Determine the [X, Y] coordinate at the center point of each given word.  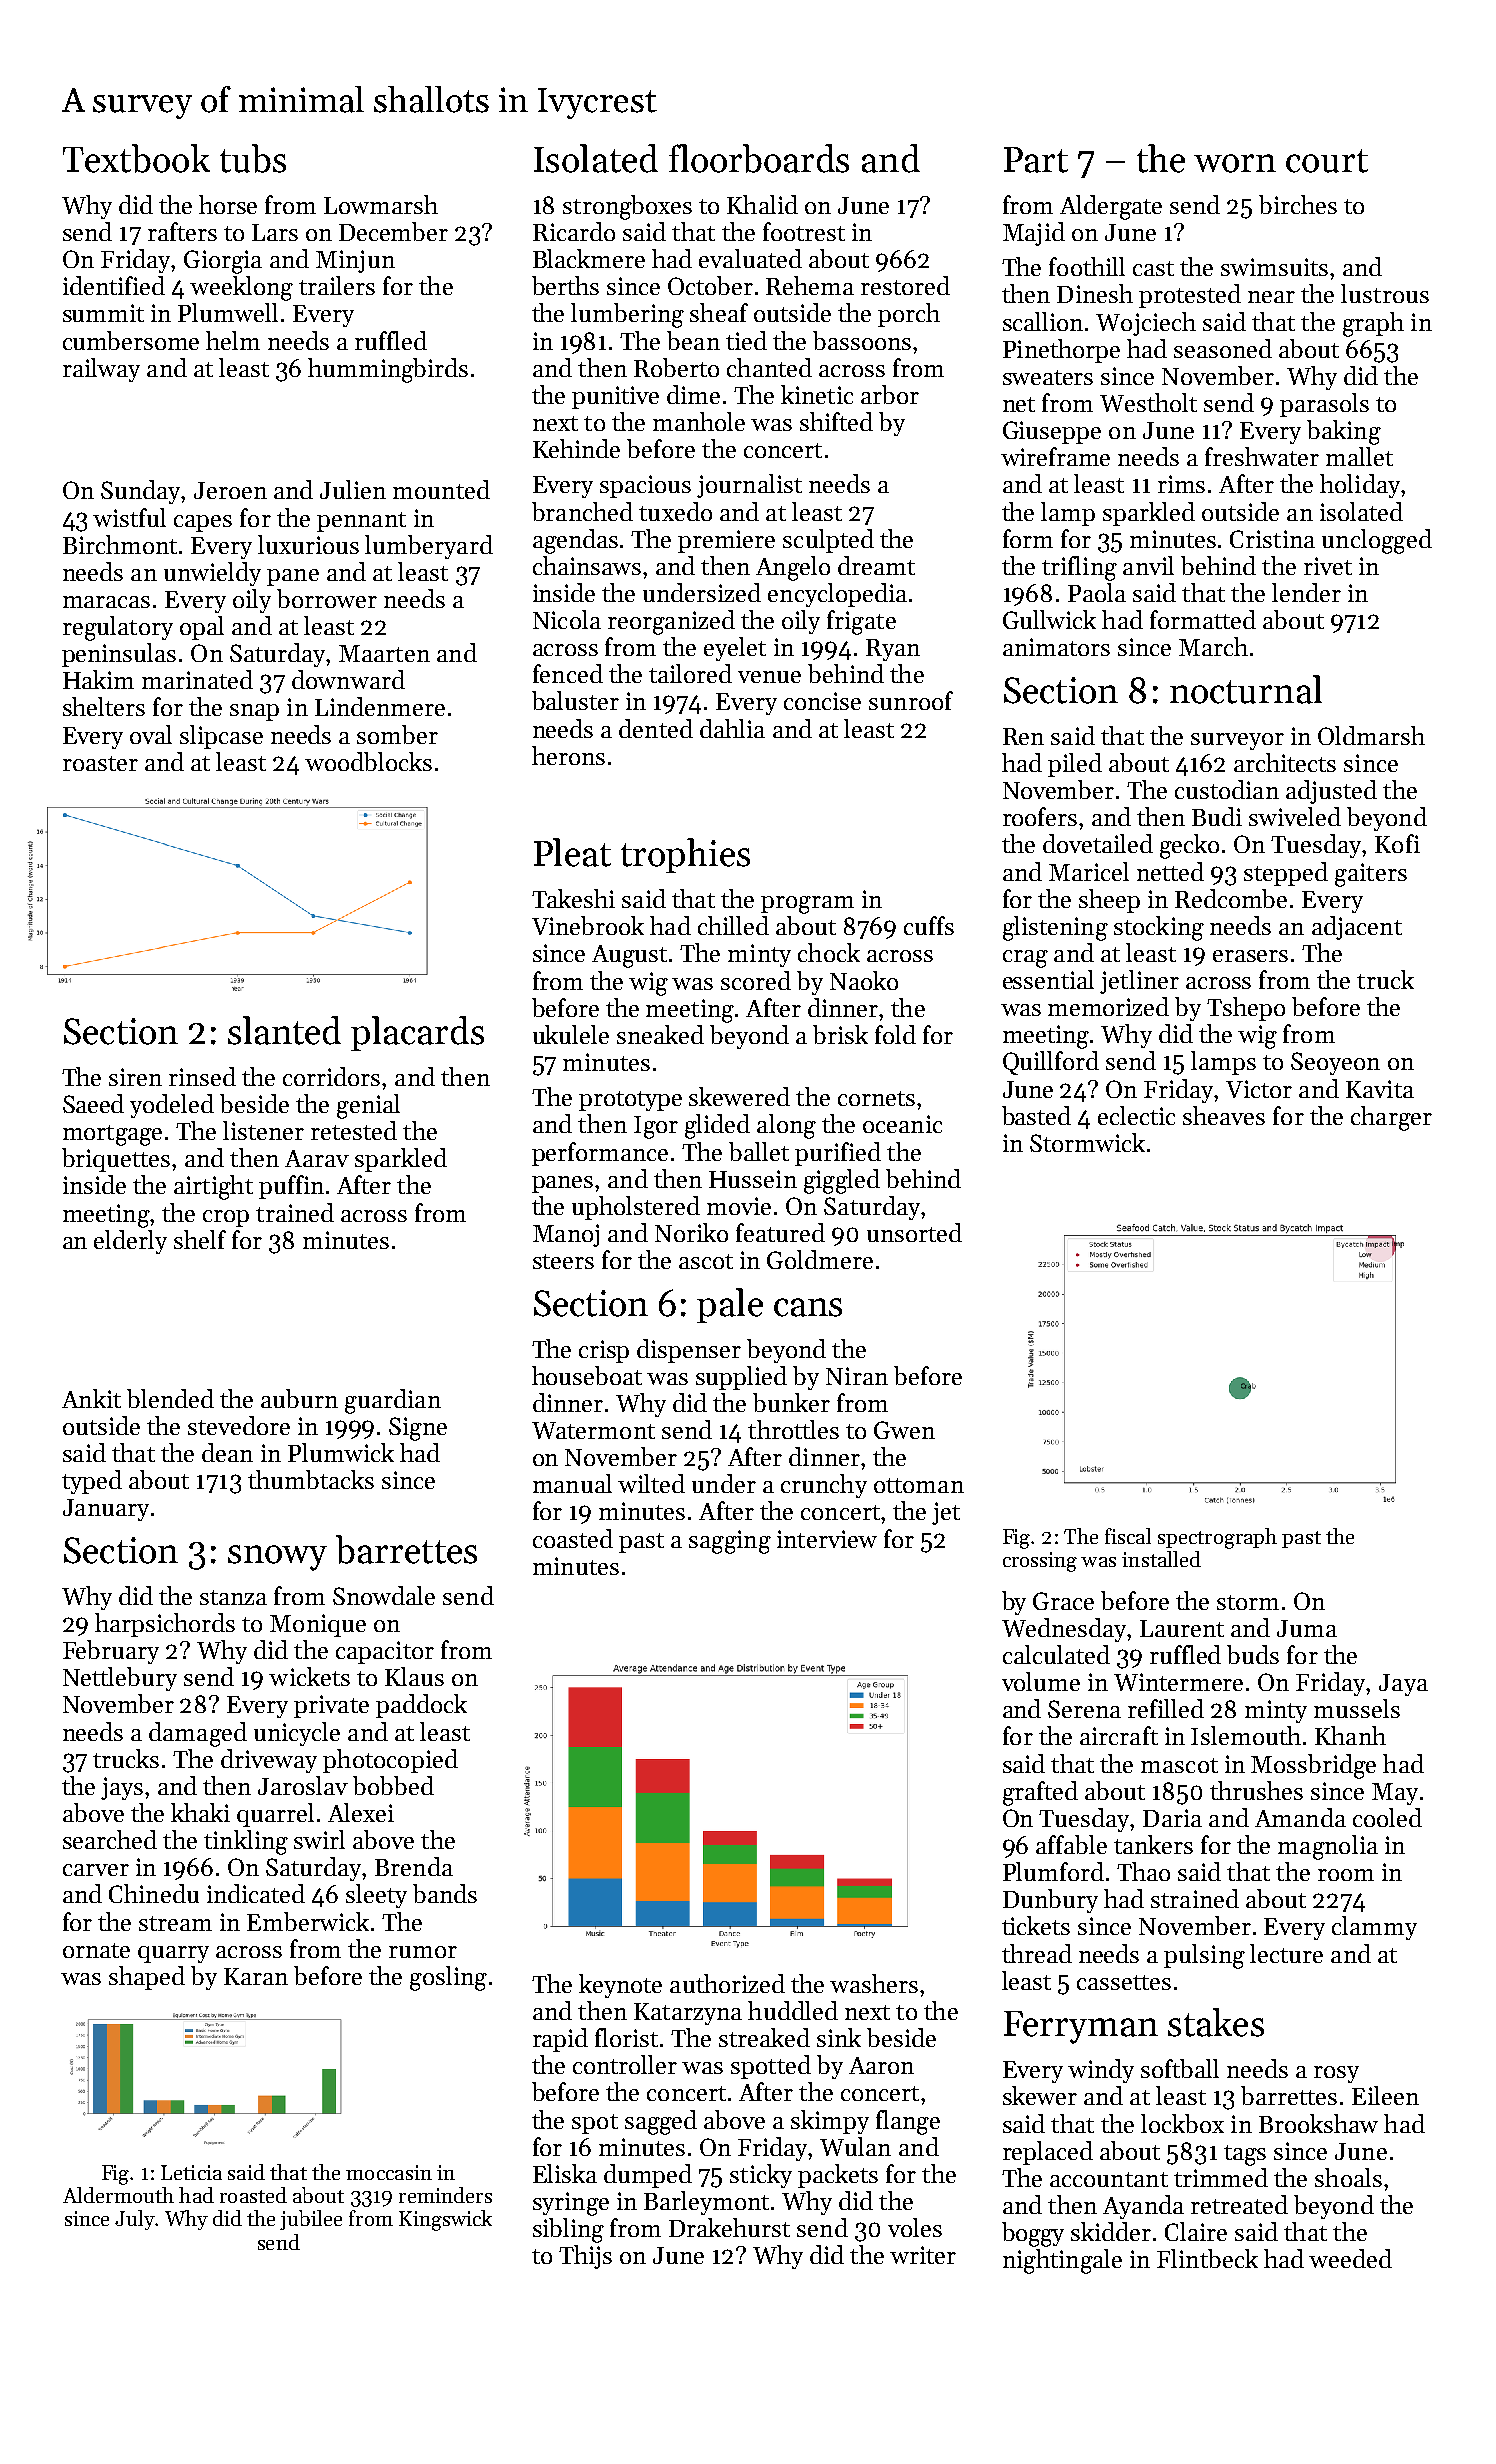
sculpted [828, 541]
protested [1190, 296]
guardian [393, 1401]
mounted [441, 489]
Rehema [810, 285]
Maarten [384, 653]
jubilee [311, 2220]
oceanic [902, 1124]
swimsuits [1274, 267]
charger [1391, 1118]
